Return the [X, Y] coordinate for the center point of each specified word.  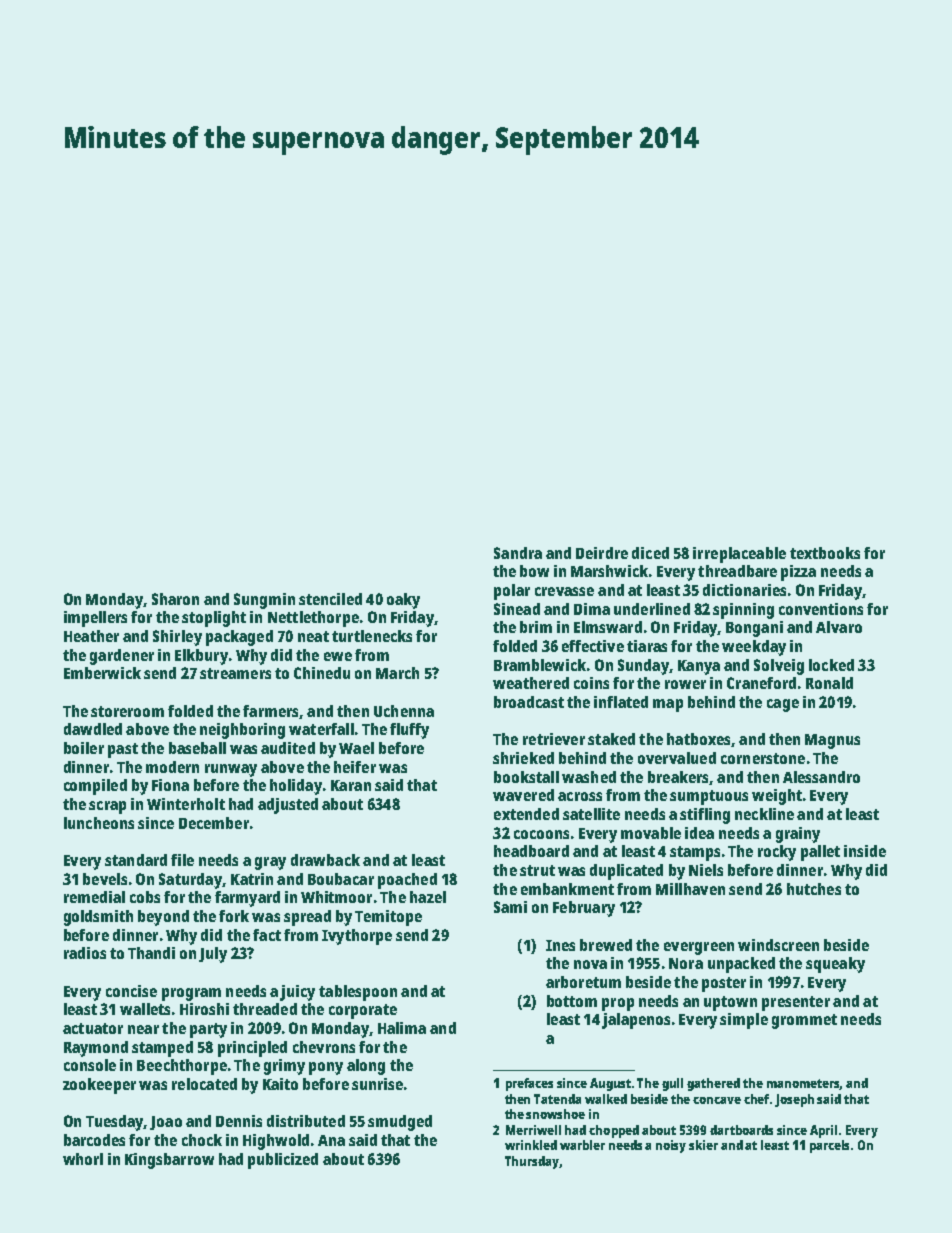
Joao [166, 1123]
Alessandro [821, 777]
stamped [162, 1049]
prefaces [529, 1084]
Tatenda [557, 1099]
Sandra [518, 553]
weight [777, 797]
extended [526, 814]
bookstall [526, 777]
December [214, 823]
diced [650, 553]
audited [288, 748]
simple [744, 1021]
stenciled [330, 599]
